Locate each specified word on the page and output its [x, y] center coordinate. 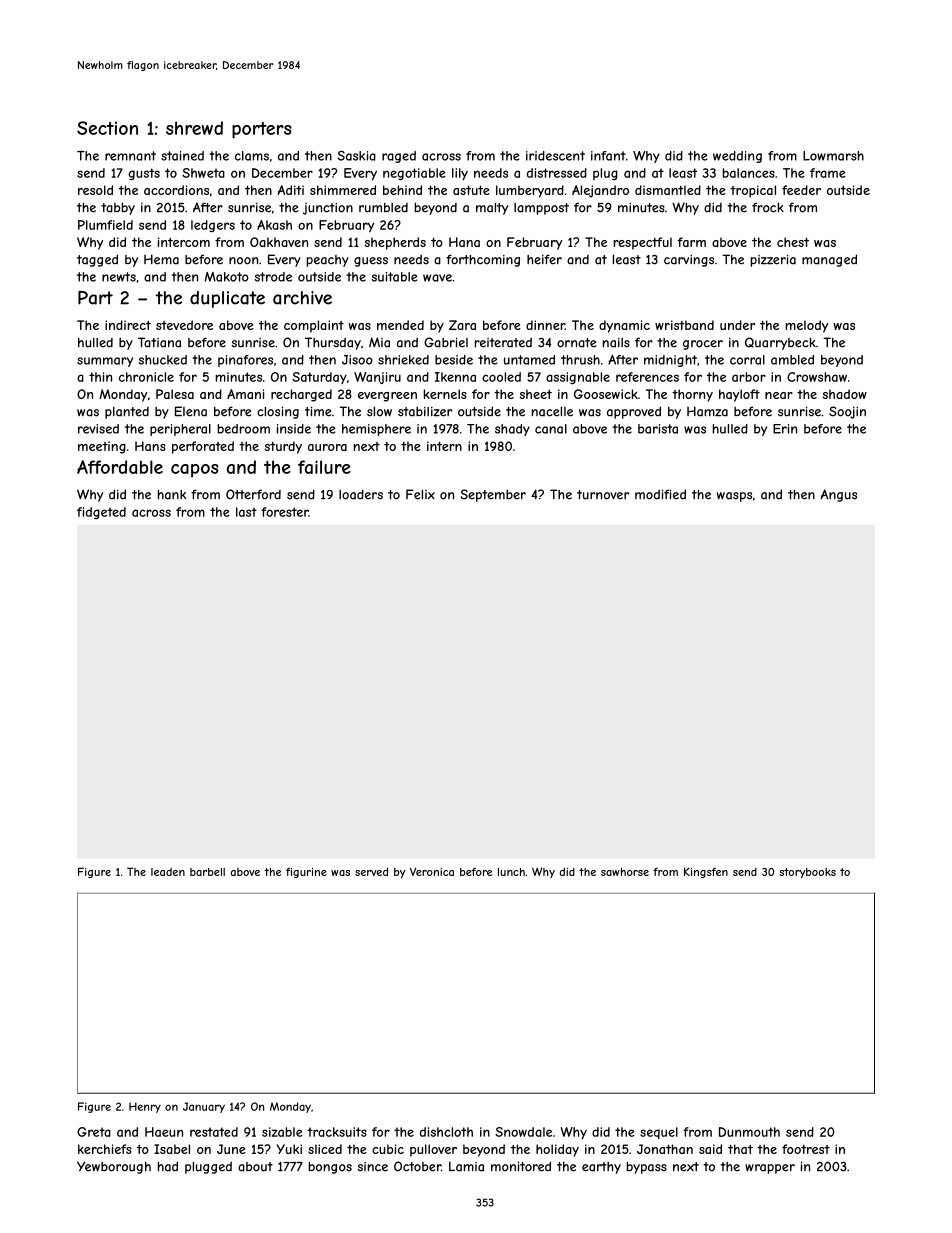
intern [444, 446]
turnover [603, 495]
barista [658, 429]
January [204, 1107]
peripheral [180, 430]
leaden [168, 872]
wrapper [770, 1169]
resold [95, 190]
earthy [601, 1168]
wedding [737, 157]
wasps [734, 497]
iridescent [555, 156]
